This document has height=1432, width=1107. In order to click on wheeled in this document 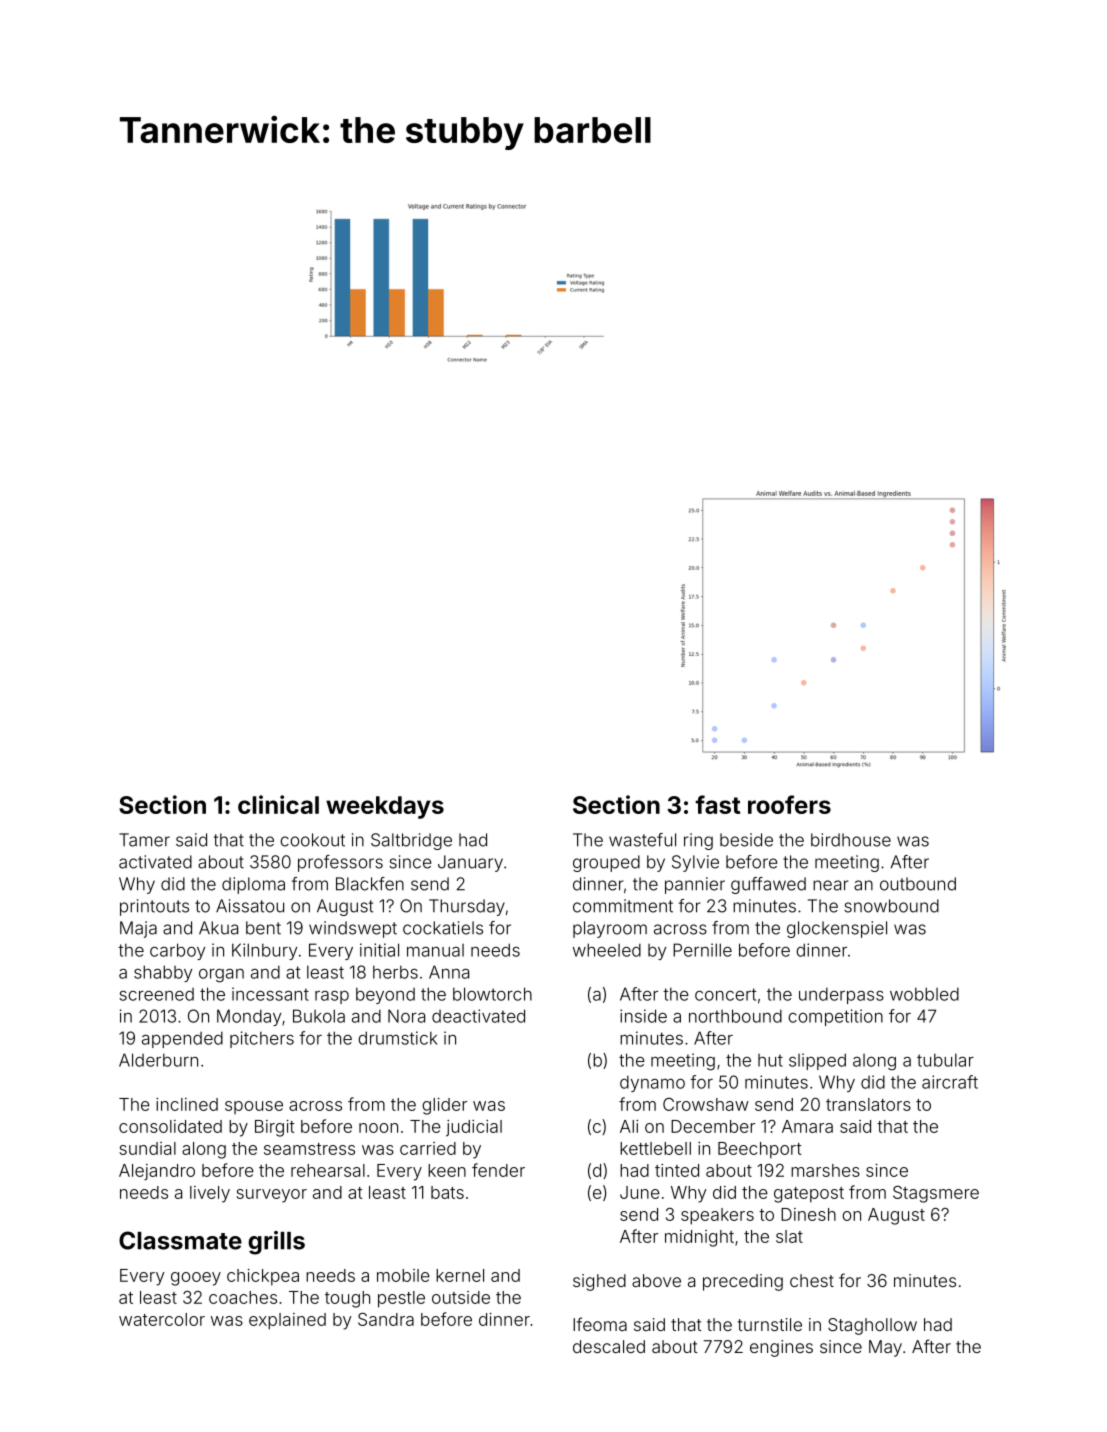, I will do `click(607, 950)`.
